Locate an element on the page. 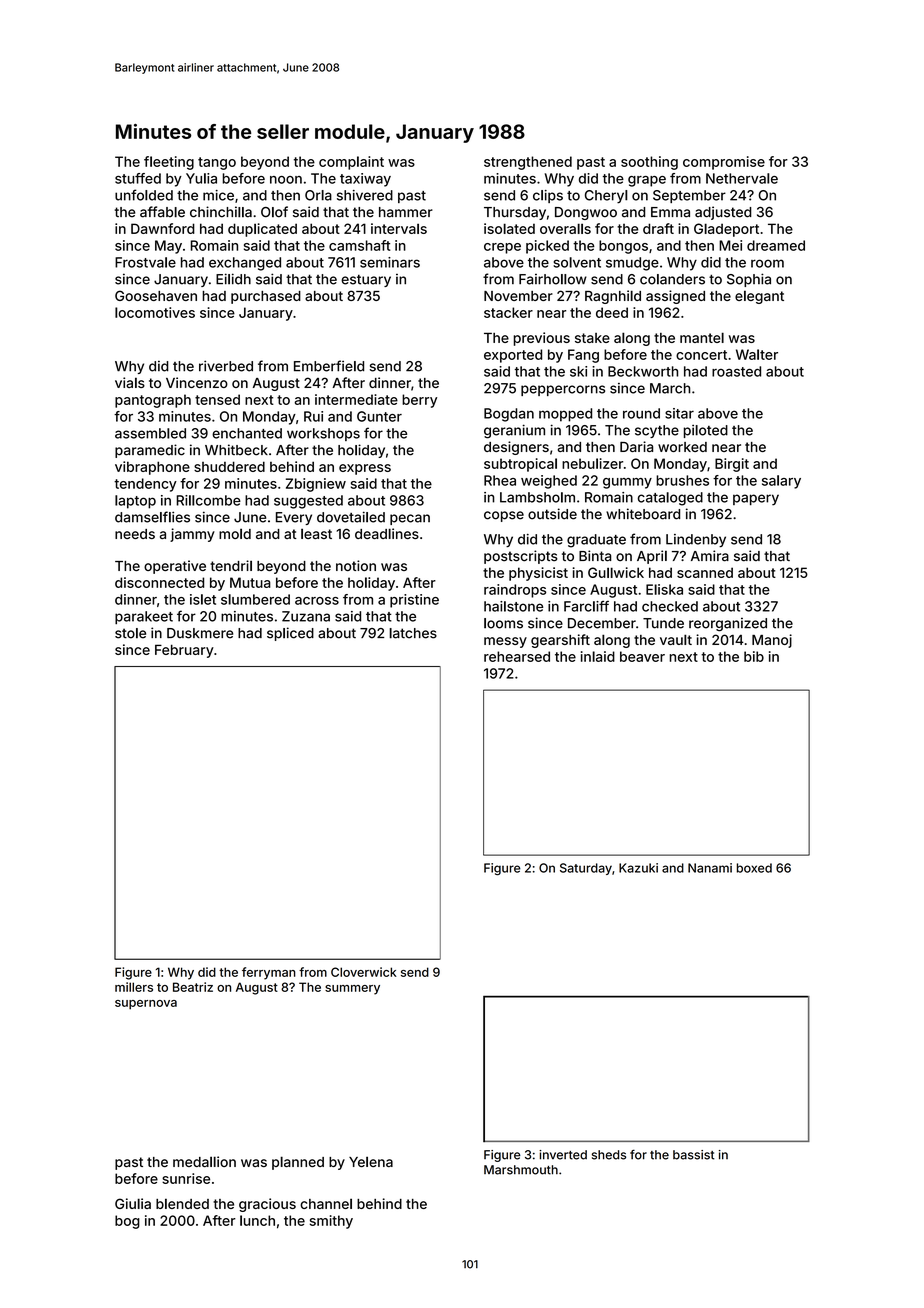 The width and height of the page is (924, 1308). complaint is located at coordinates (351, 163).
